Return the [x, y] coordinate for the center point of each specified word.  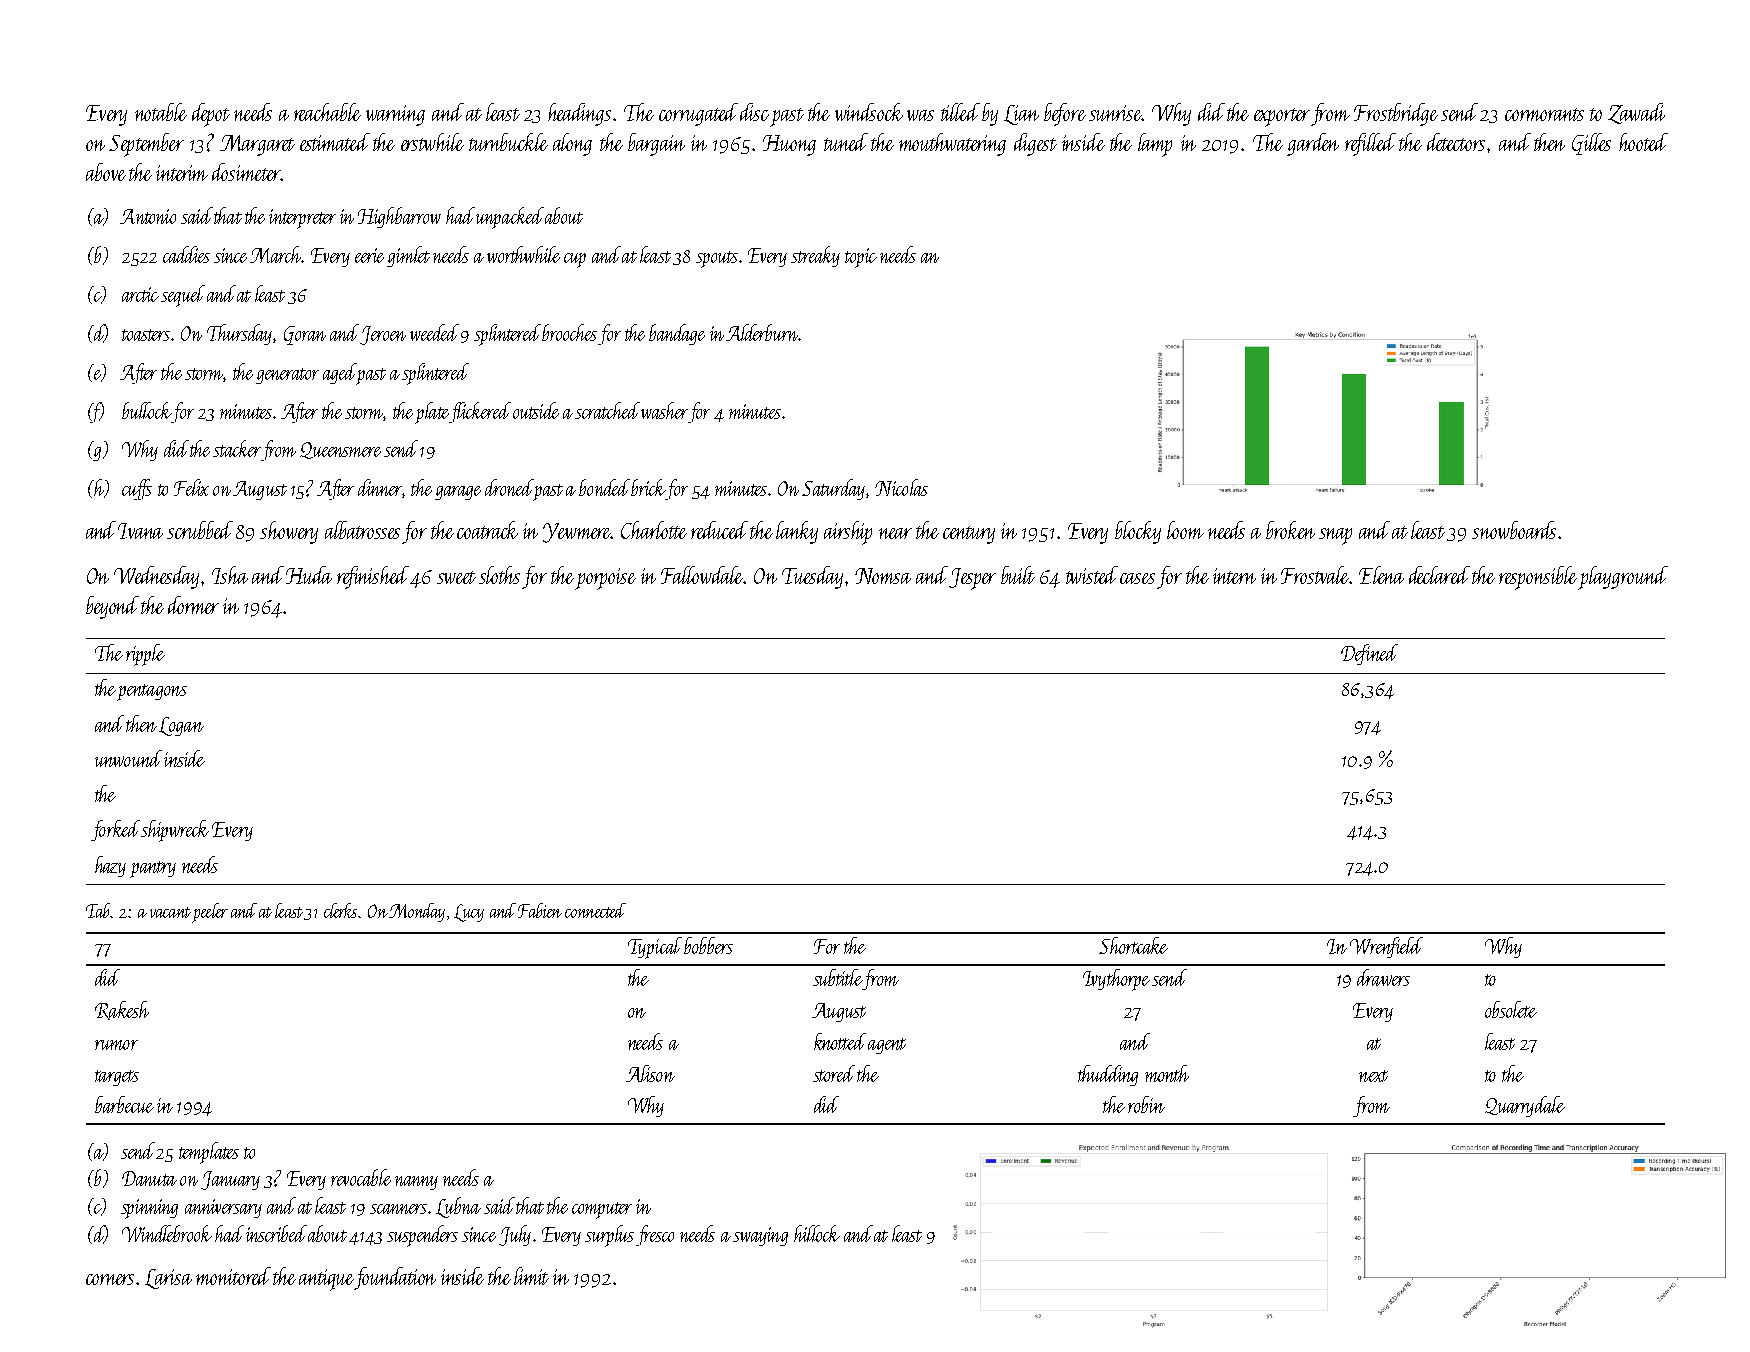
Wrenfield [1386, 947]
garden [1313, 144]
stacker [237, 448]
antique [327, 1280]
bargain [656, 144]
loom [1185, 530]
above [106, 172]
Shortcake [1133, 945]
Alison [650, 1073]
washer [664, 410]
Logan [181, 726]
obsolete [1511, 1009]
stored [834, 1073]
